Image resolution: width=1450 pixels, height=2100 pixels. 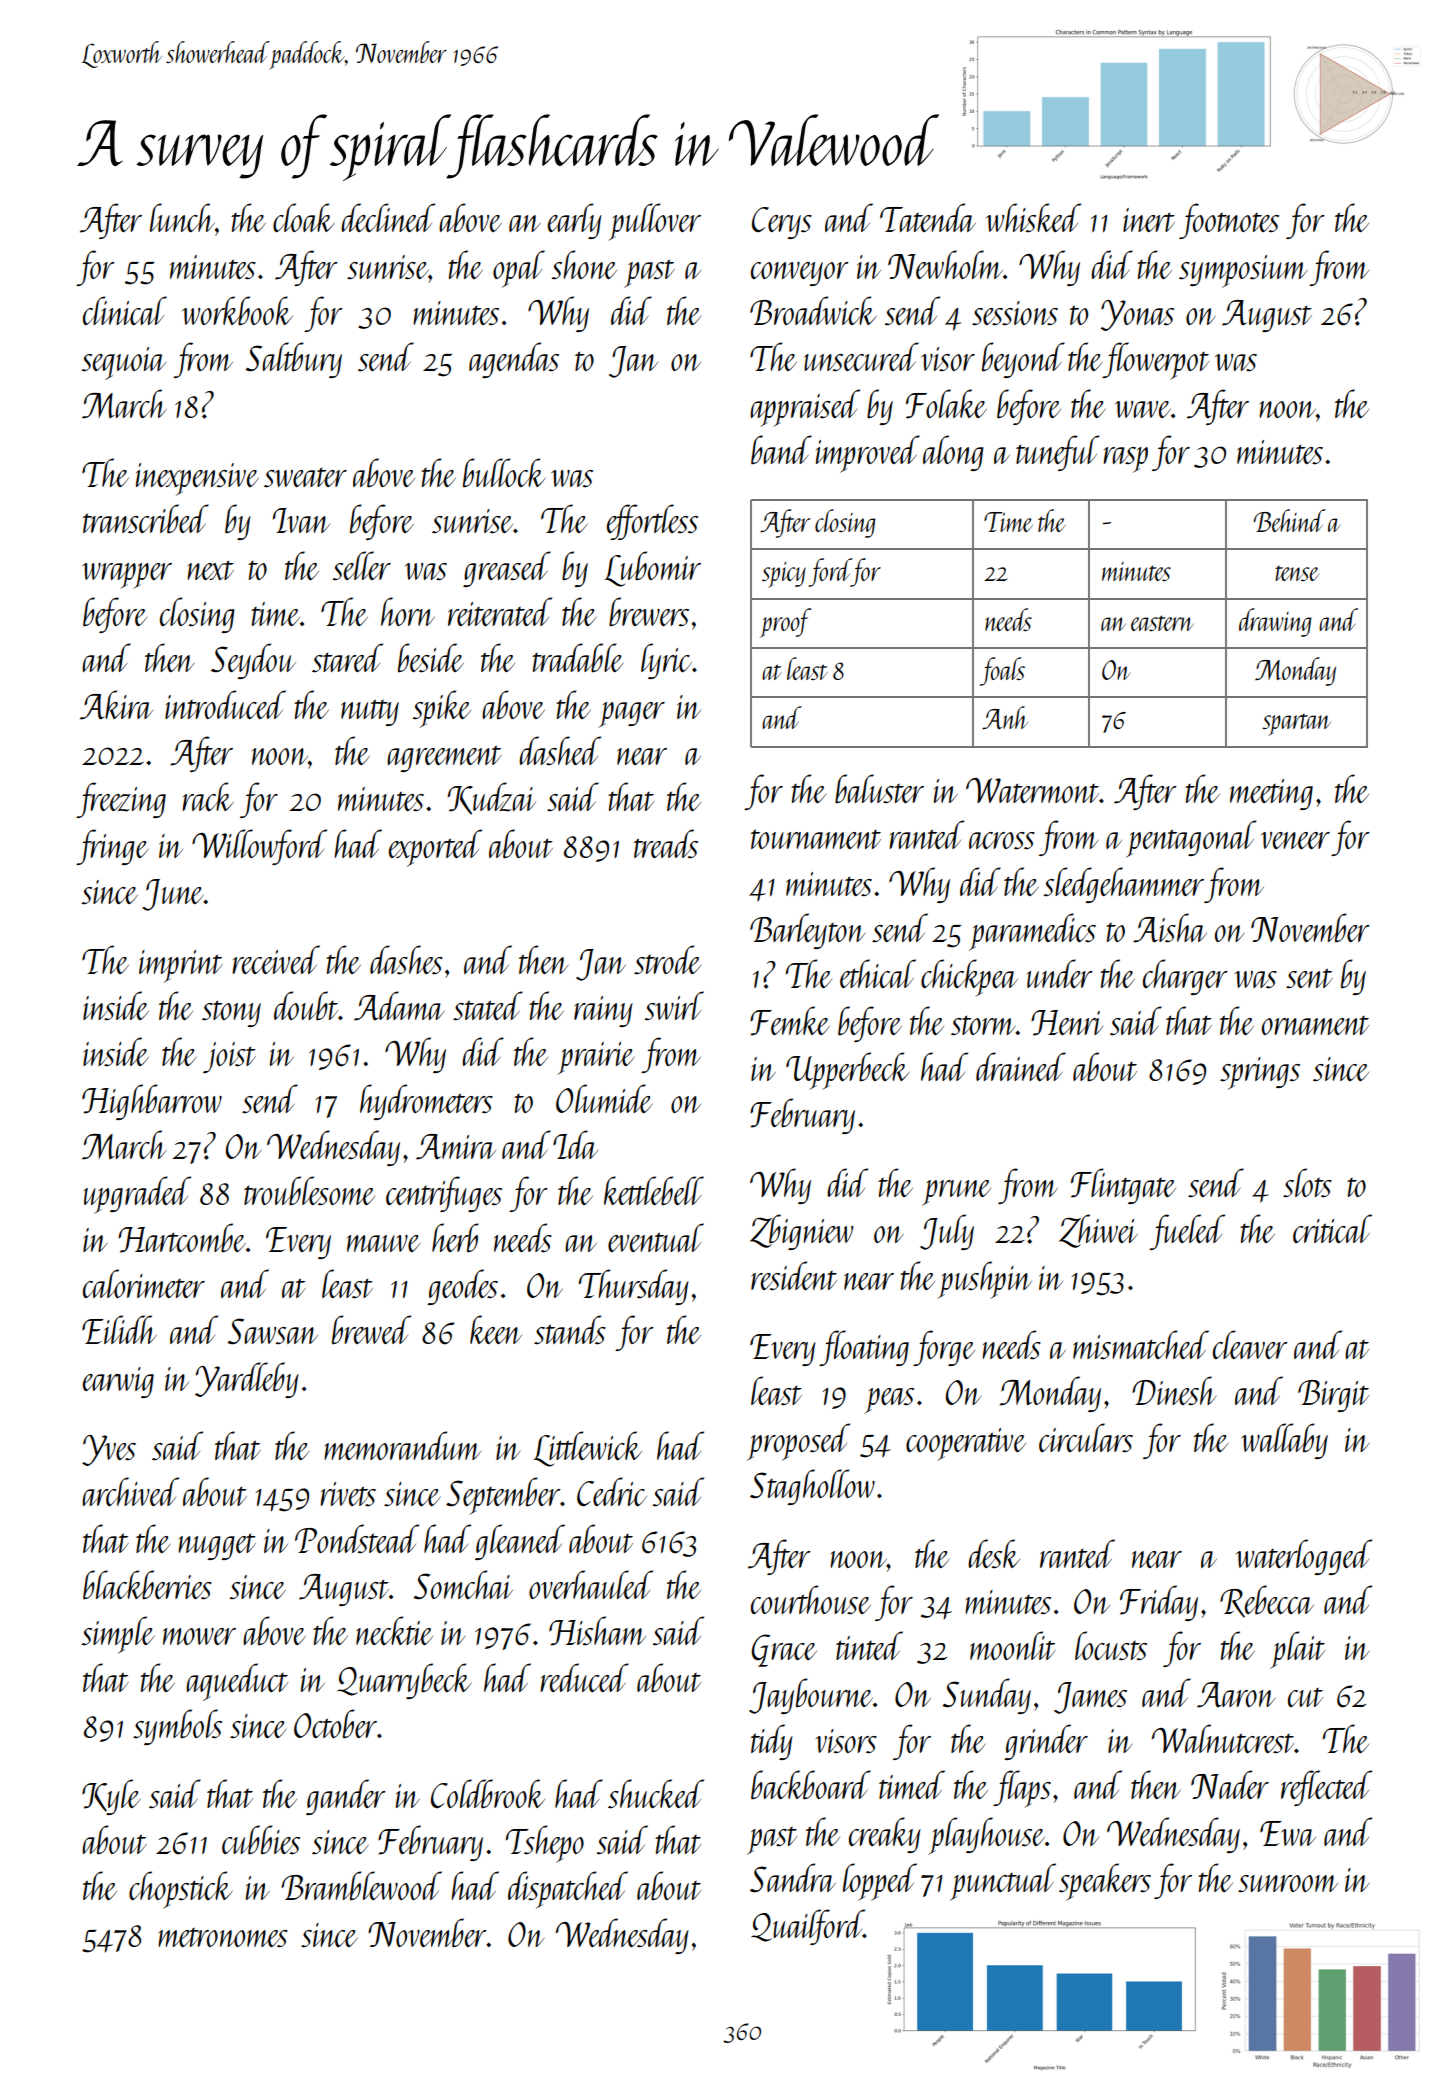 What do you see at coordinates (361, 566) in the screenshot?
I see `seller` at bounding box center [361, 566].
